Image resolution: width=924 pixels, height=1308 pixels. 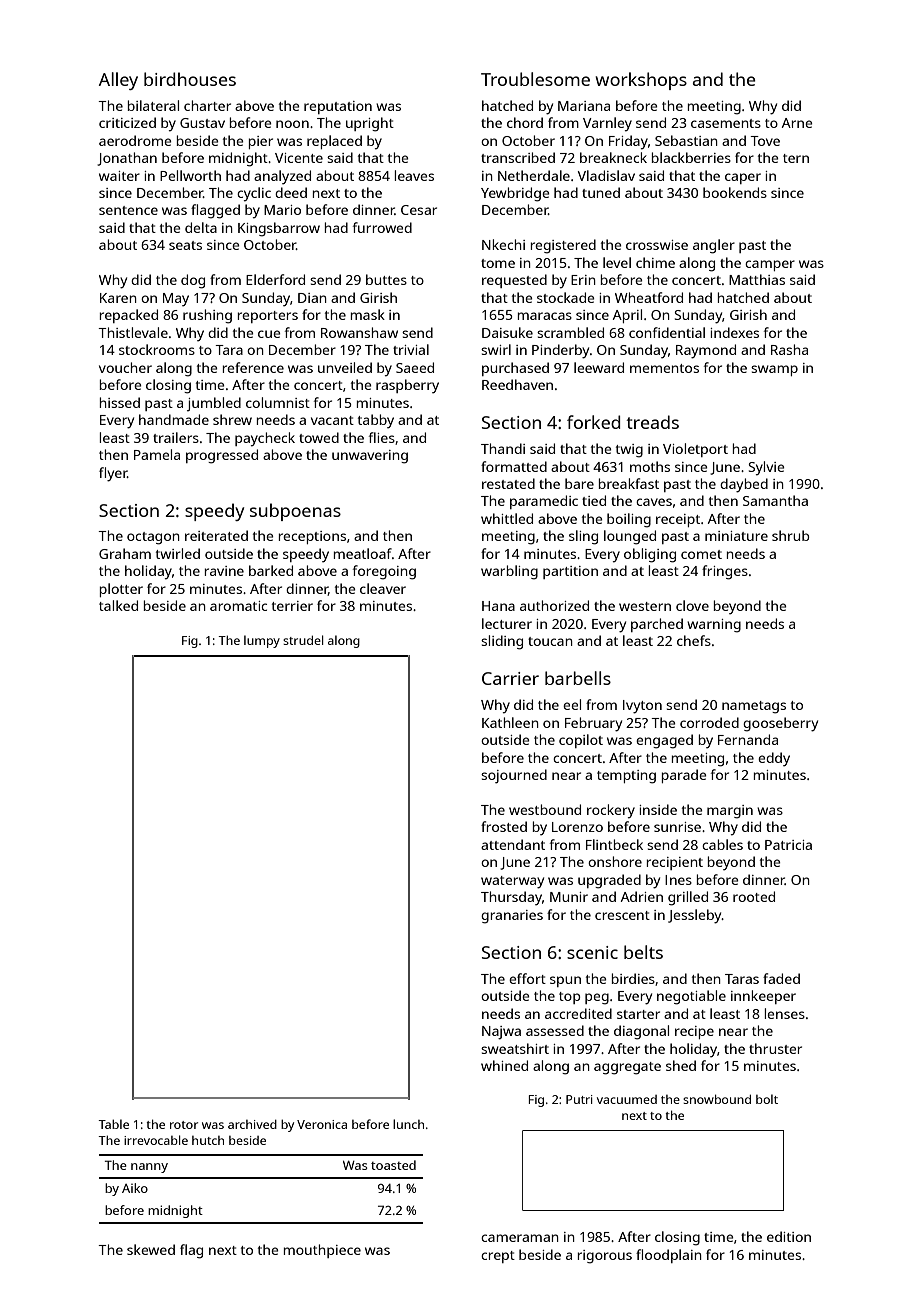 I want to click on Yewbridge, so click(x=515, y=194).
